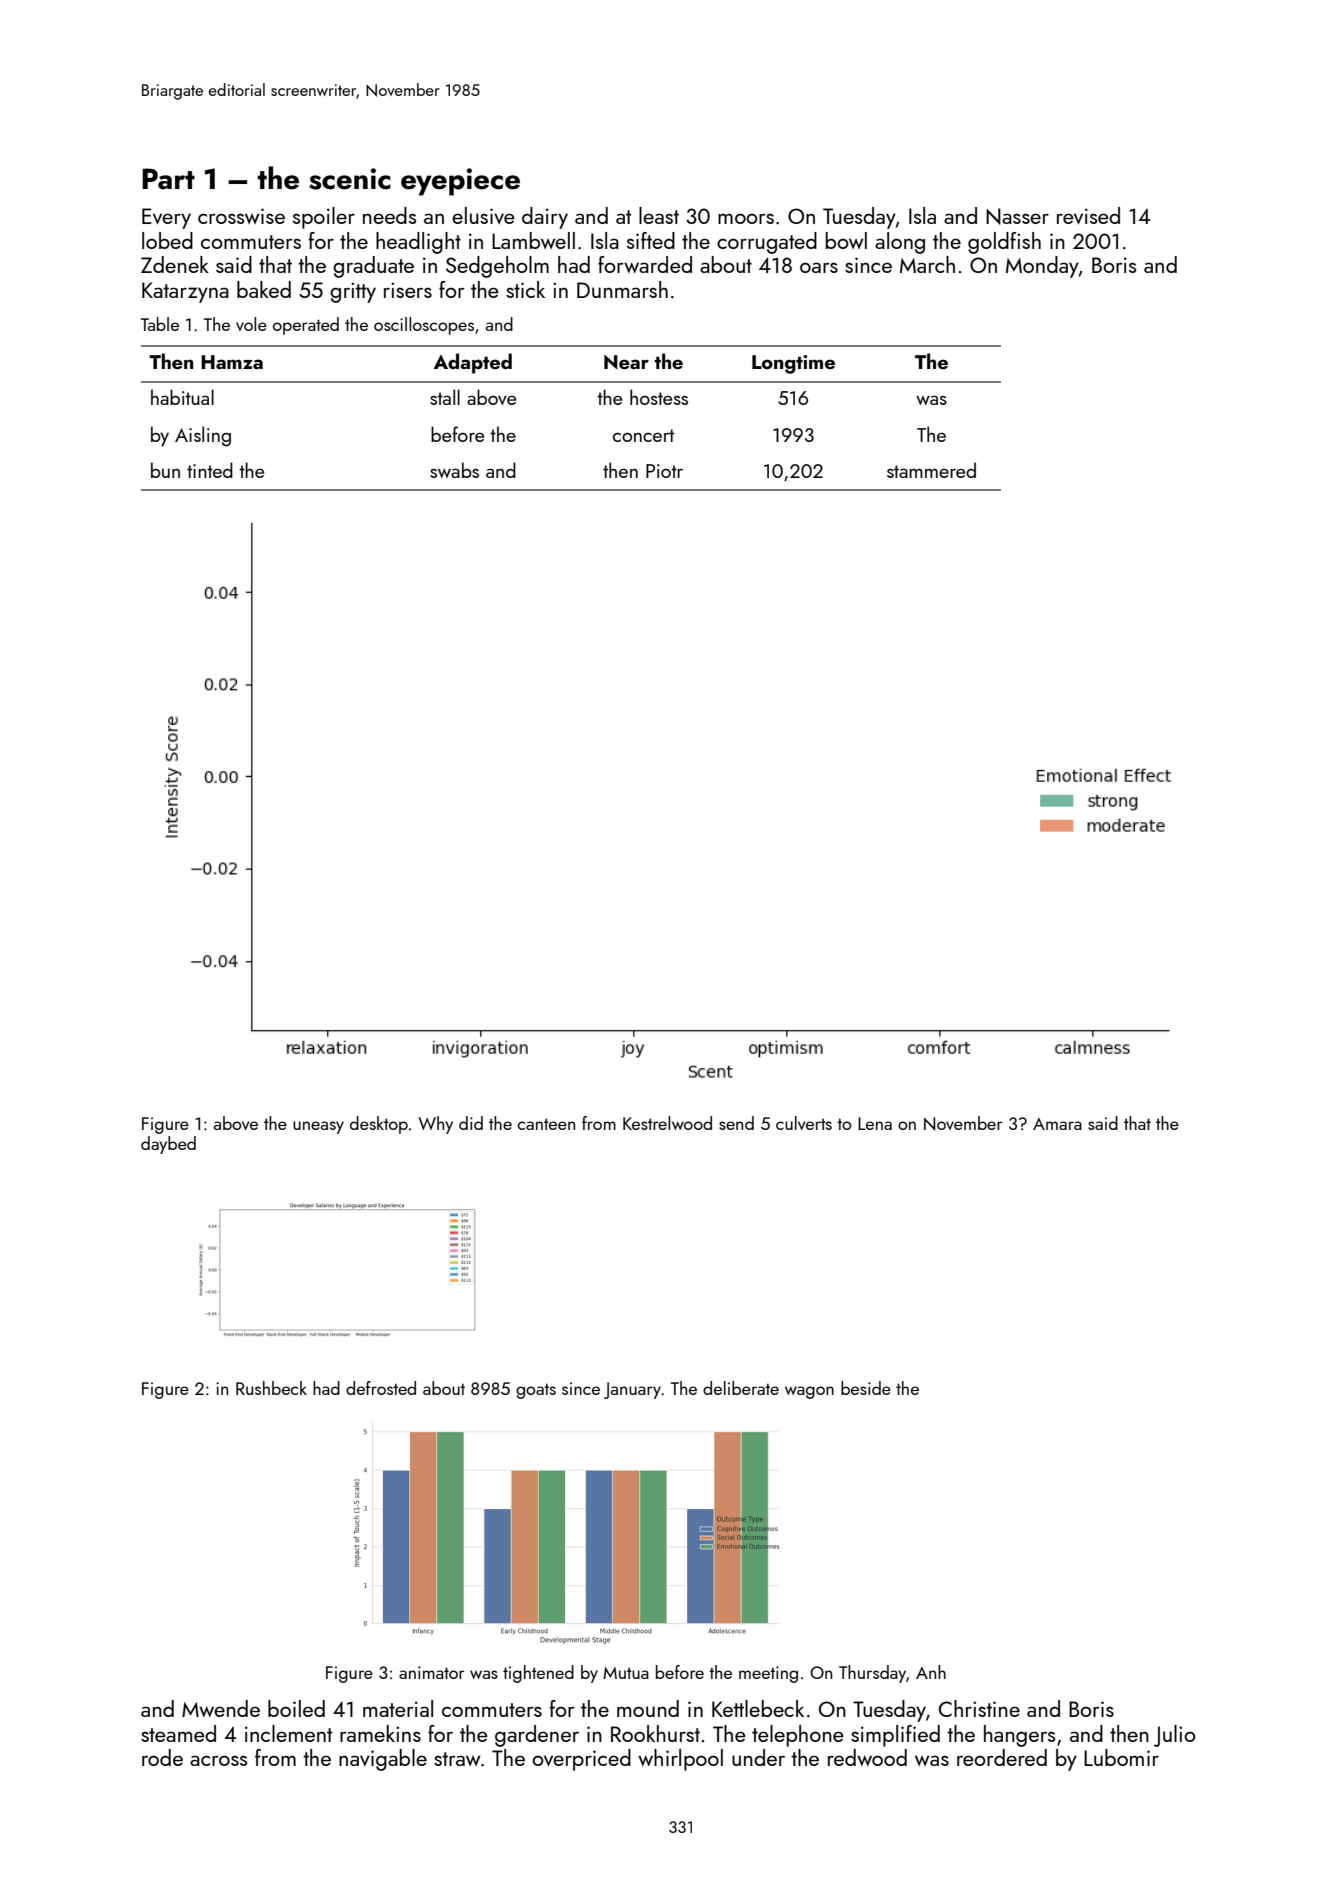  What do you see at coordinates (318, 1127) in the page?
I see `uneasy` at bounding box center [318, 1127].
